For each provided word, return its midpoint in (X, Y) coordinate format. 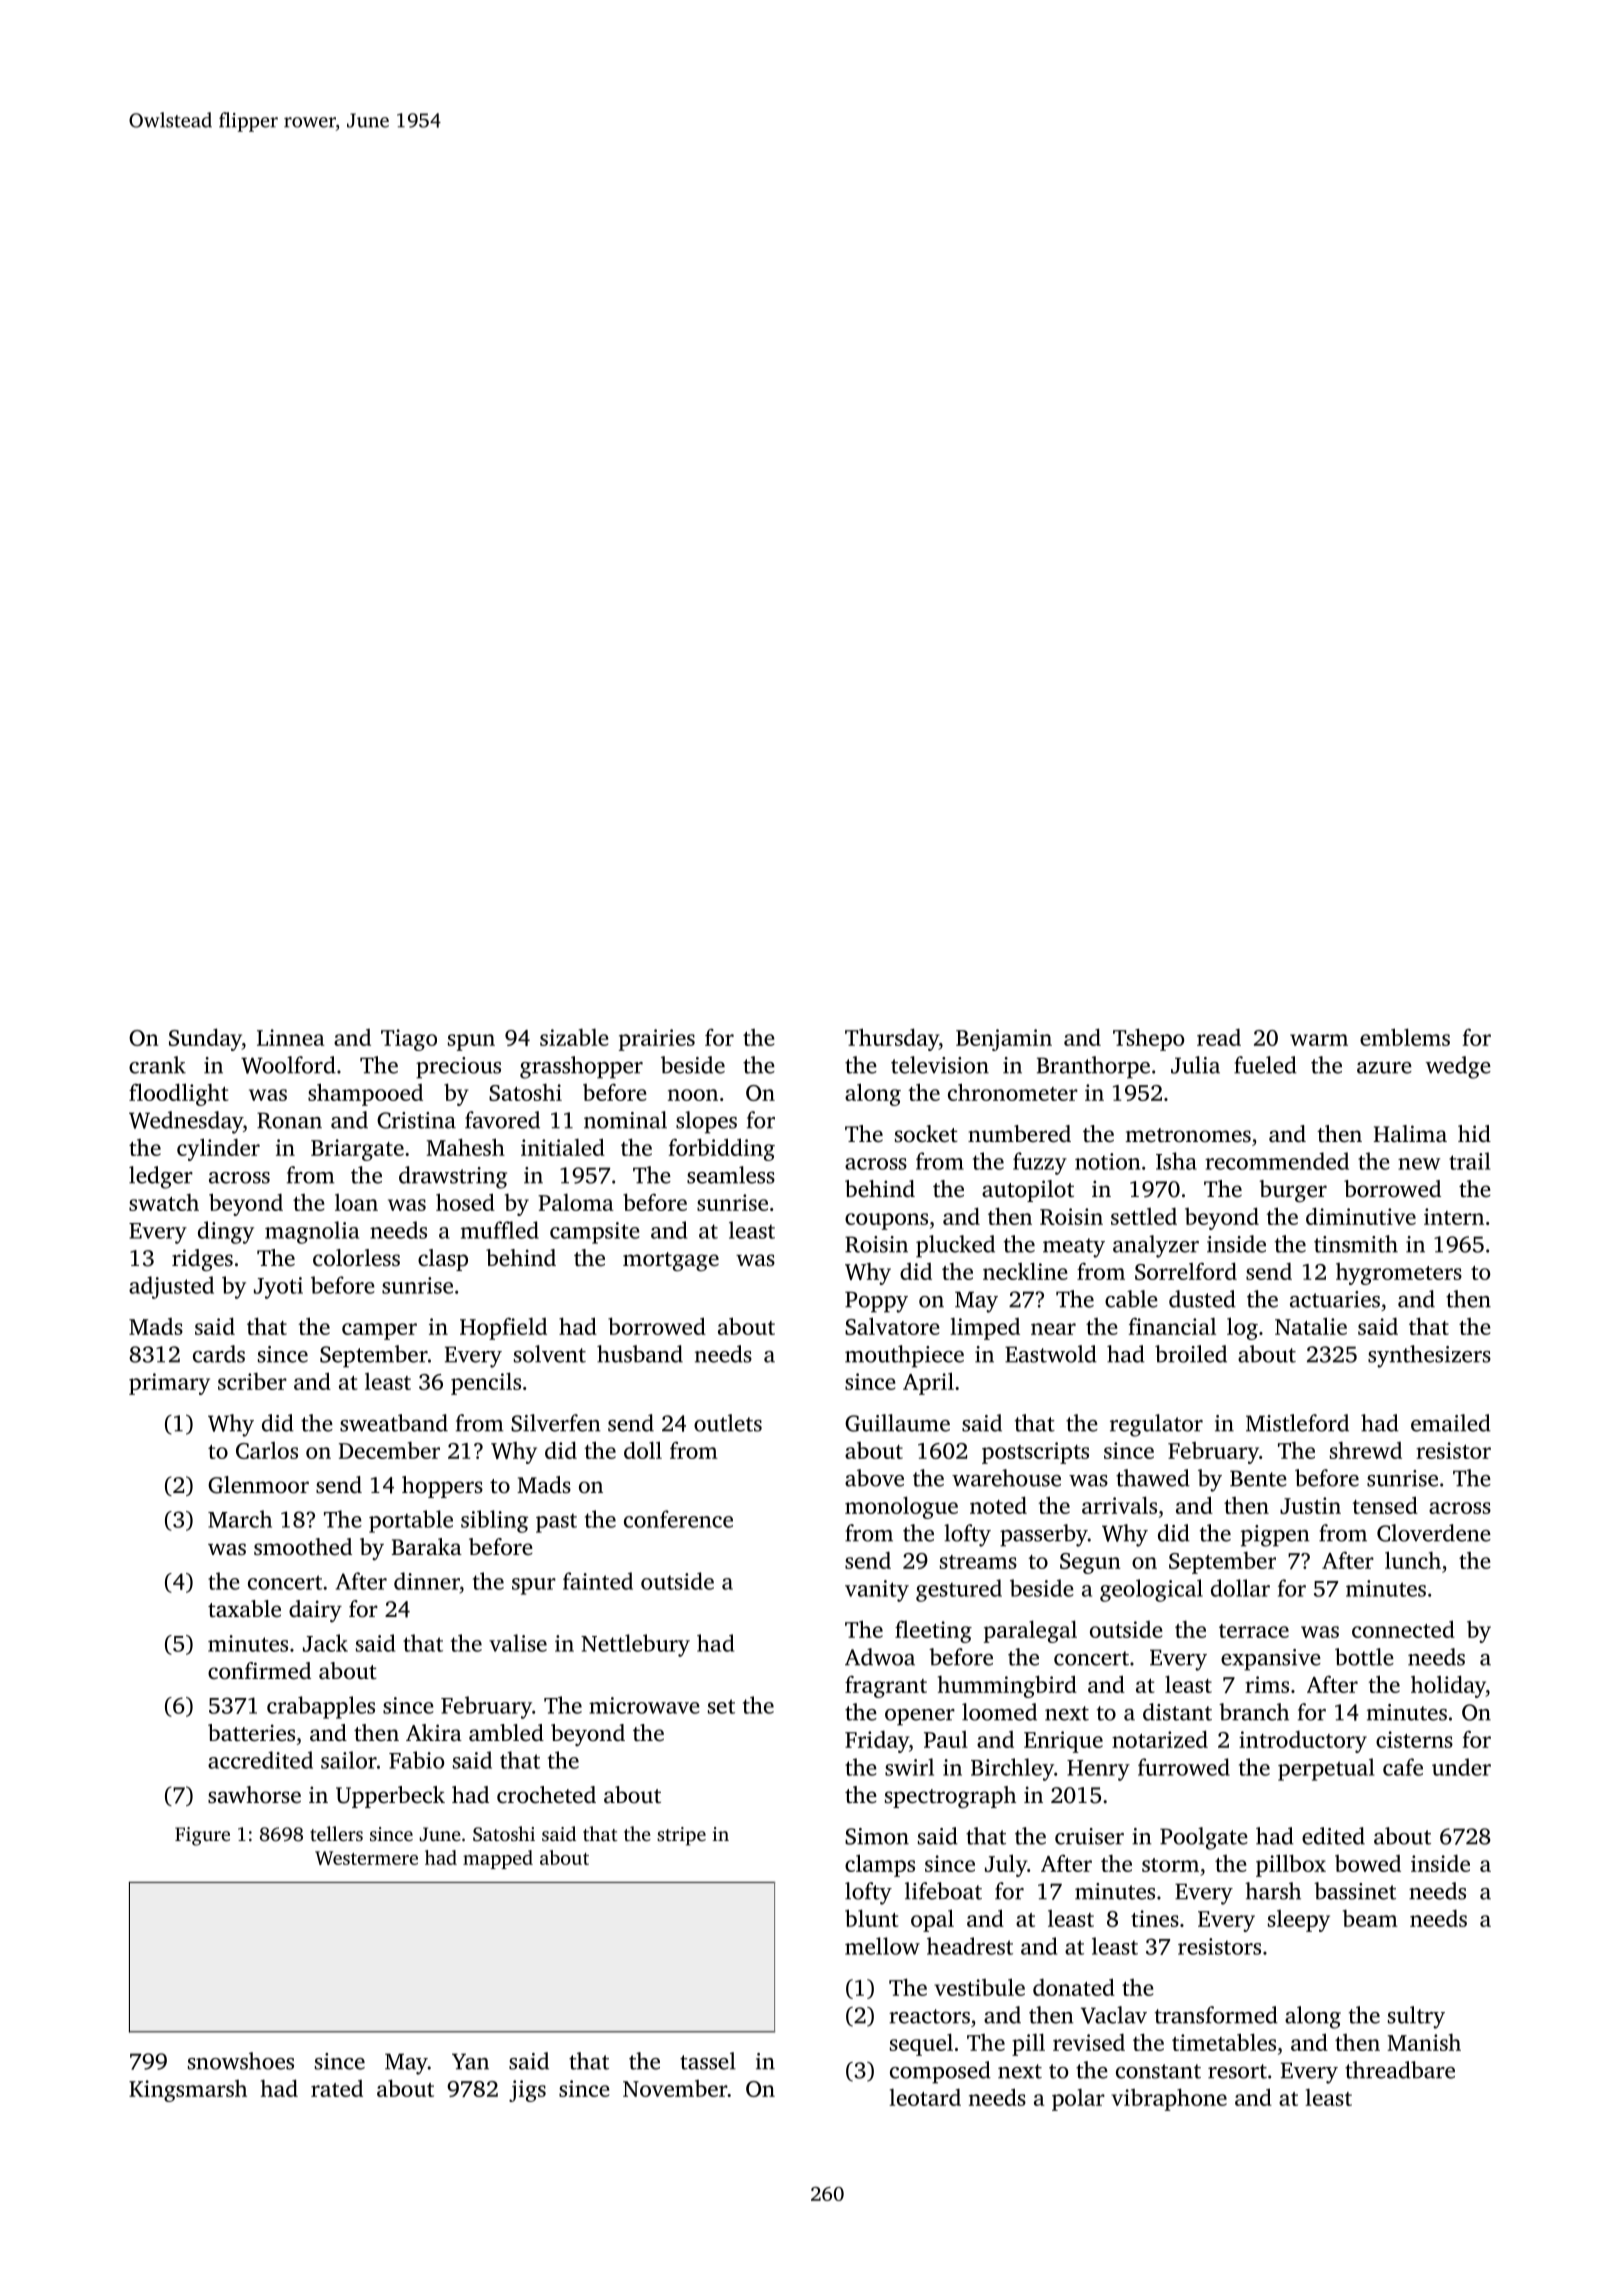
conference (678, 1519)
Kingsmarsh (188, 2091)
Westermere (366, 1858)
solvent (550, 1354)
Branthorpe (1093, 1067)
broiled (1191, 1354)
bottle (1364, 1657)
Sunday (205, 1039)
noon (693, 1095)
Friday (877, 1741)
